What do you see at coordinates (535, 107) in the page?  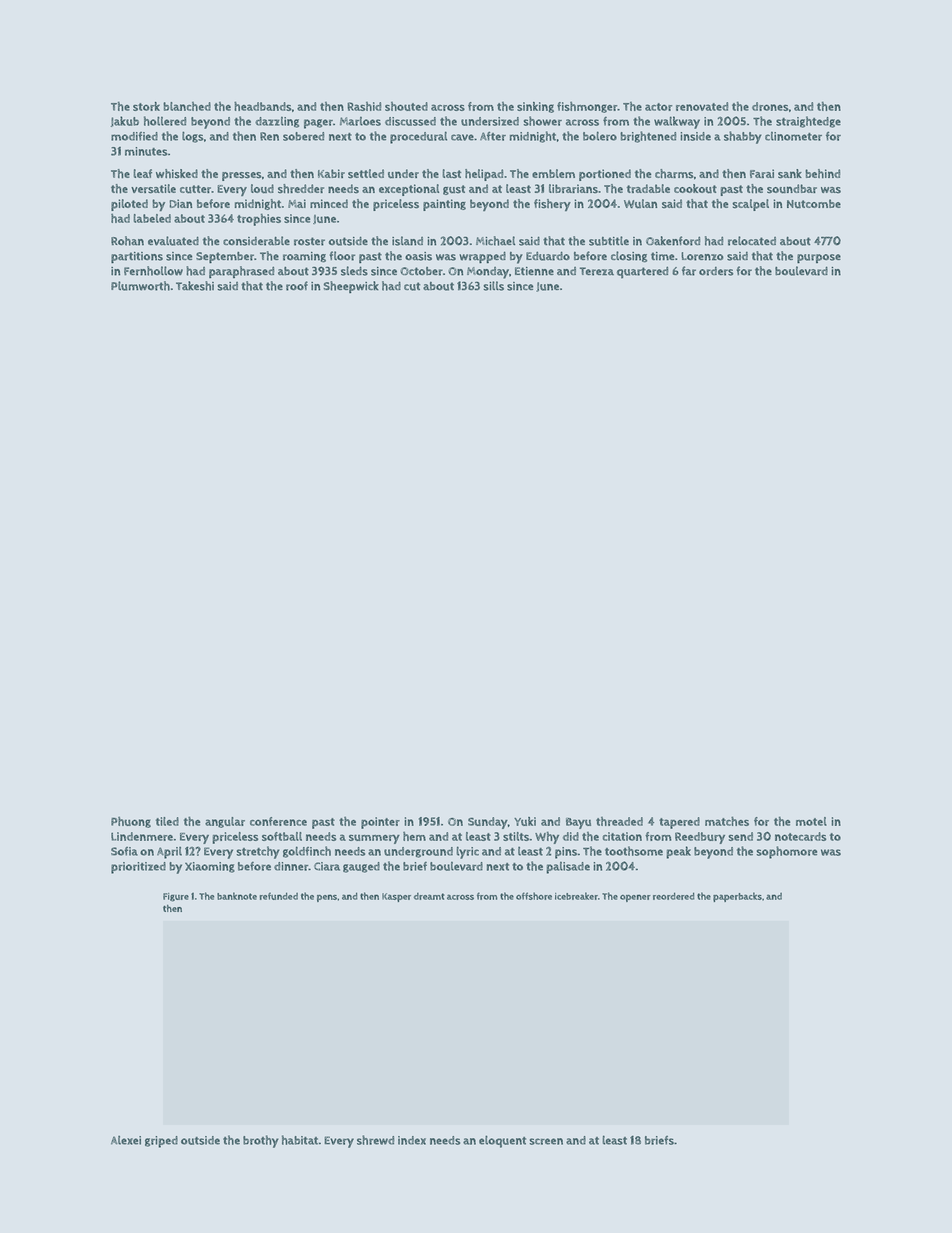 I see `sinking` at bounding box center [535, 107].
